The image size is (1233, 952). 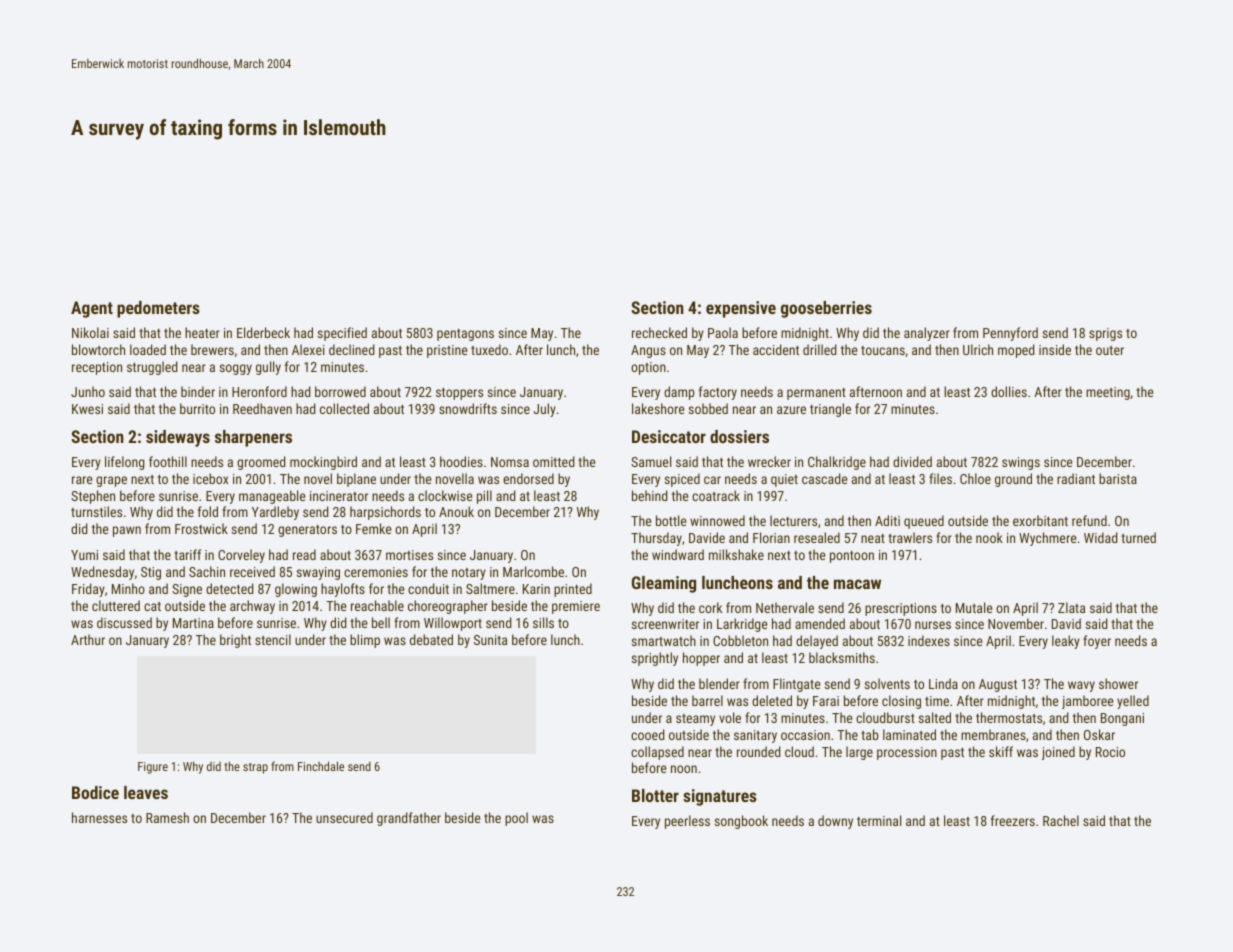 I want to click on rechecked, so click(x=659, y=332).
